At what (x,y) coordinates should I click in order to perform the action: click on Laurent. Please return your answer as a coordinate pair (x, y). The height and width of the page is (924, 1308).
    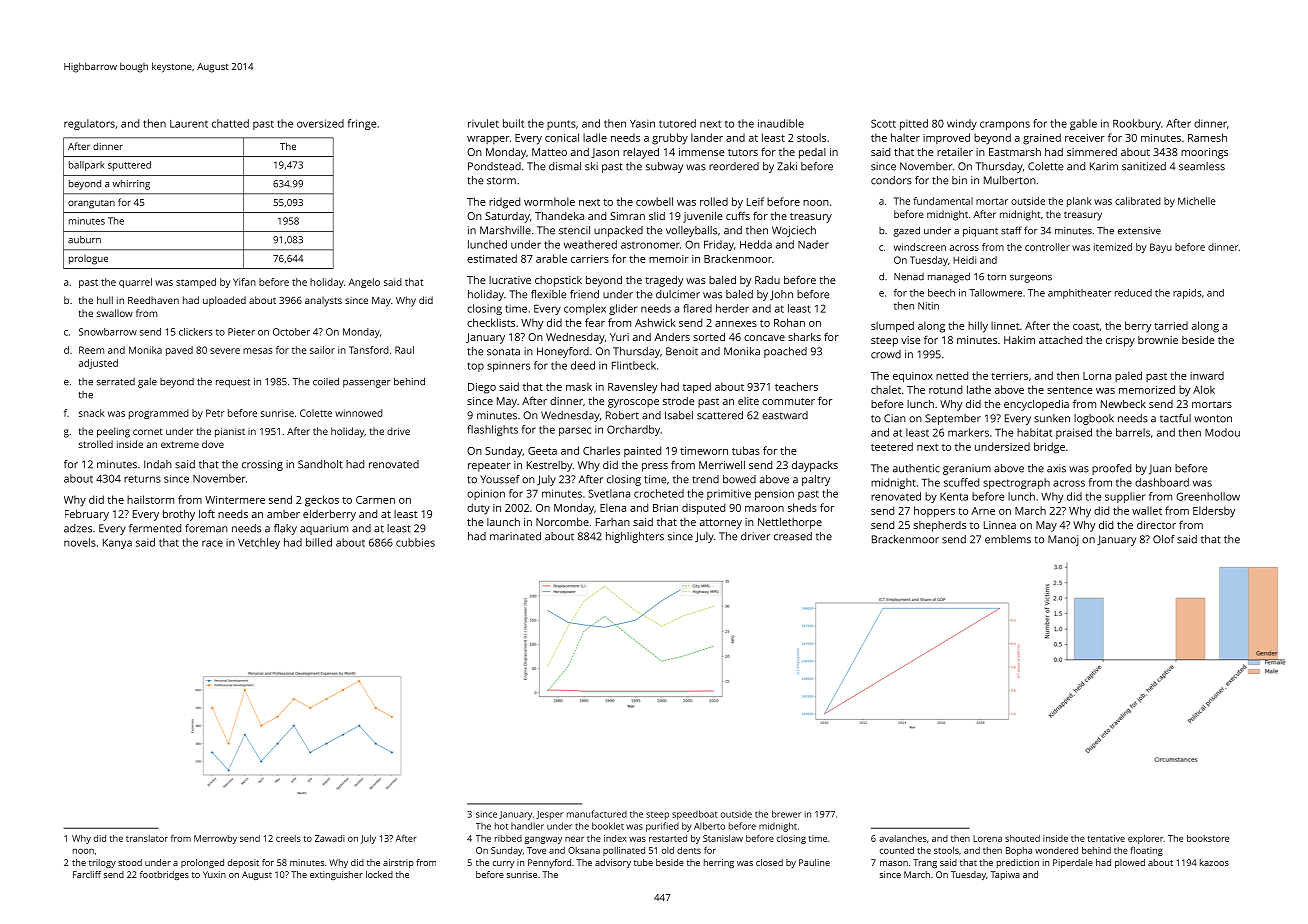
    Looking at the image, I should click on (189, 124).
